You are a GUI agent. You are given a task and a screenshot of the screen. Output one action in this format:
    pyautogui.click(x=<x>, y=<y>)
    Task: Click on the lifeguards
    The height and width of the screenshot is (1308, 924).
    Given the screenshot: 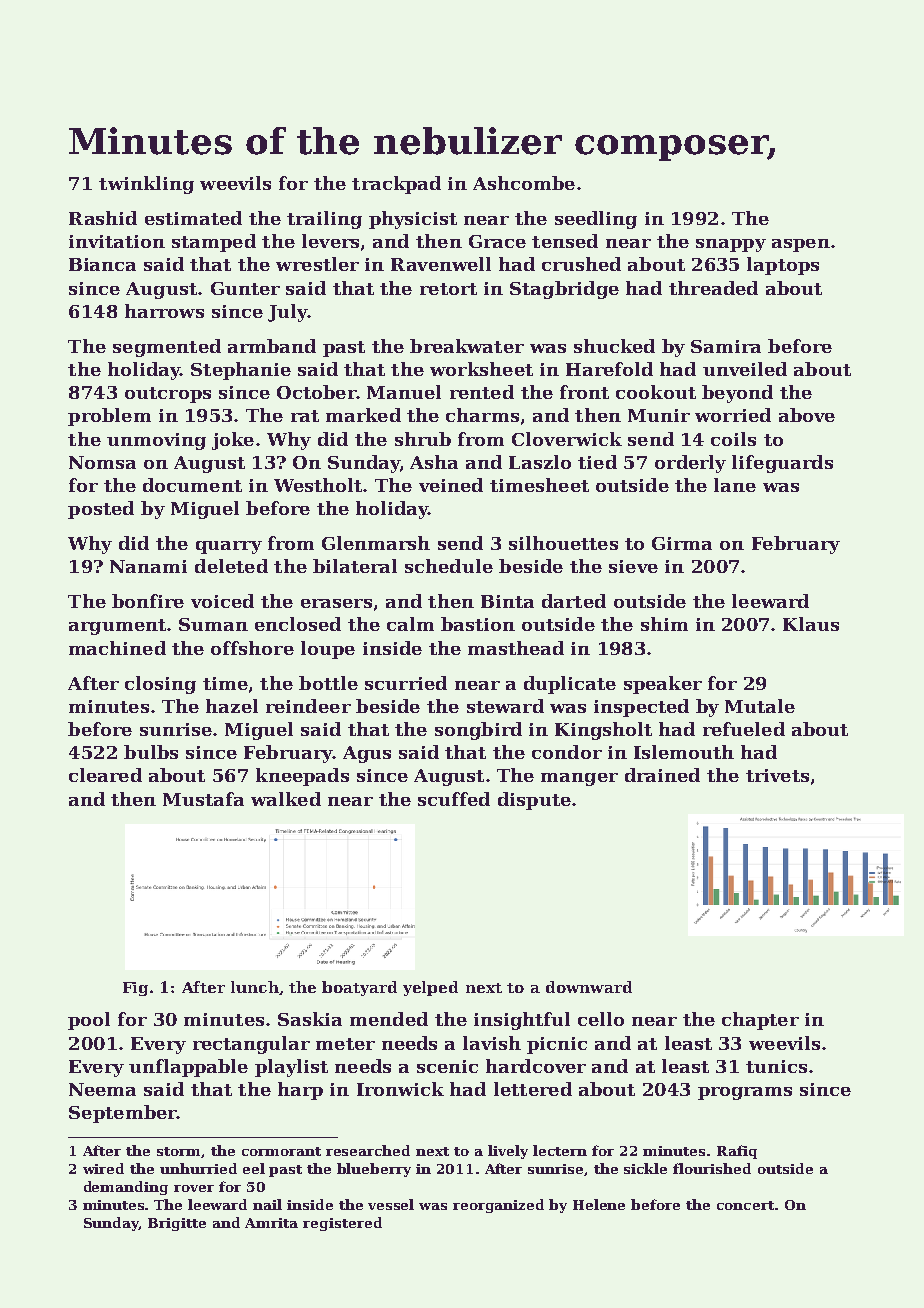 What is the action you would take?
    pyautogui.click(x=782, y=464)
